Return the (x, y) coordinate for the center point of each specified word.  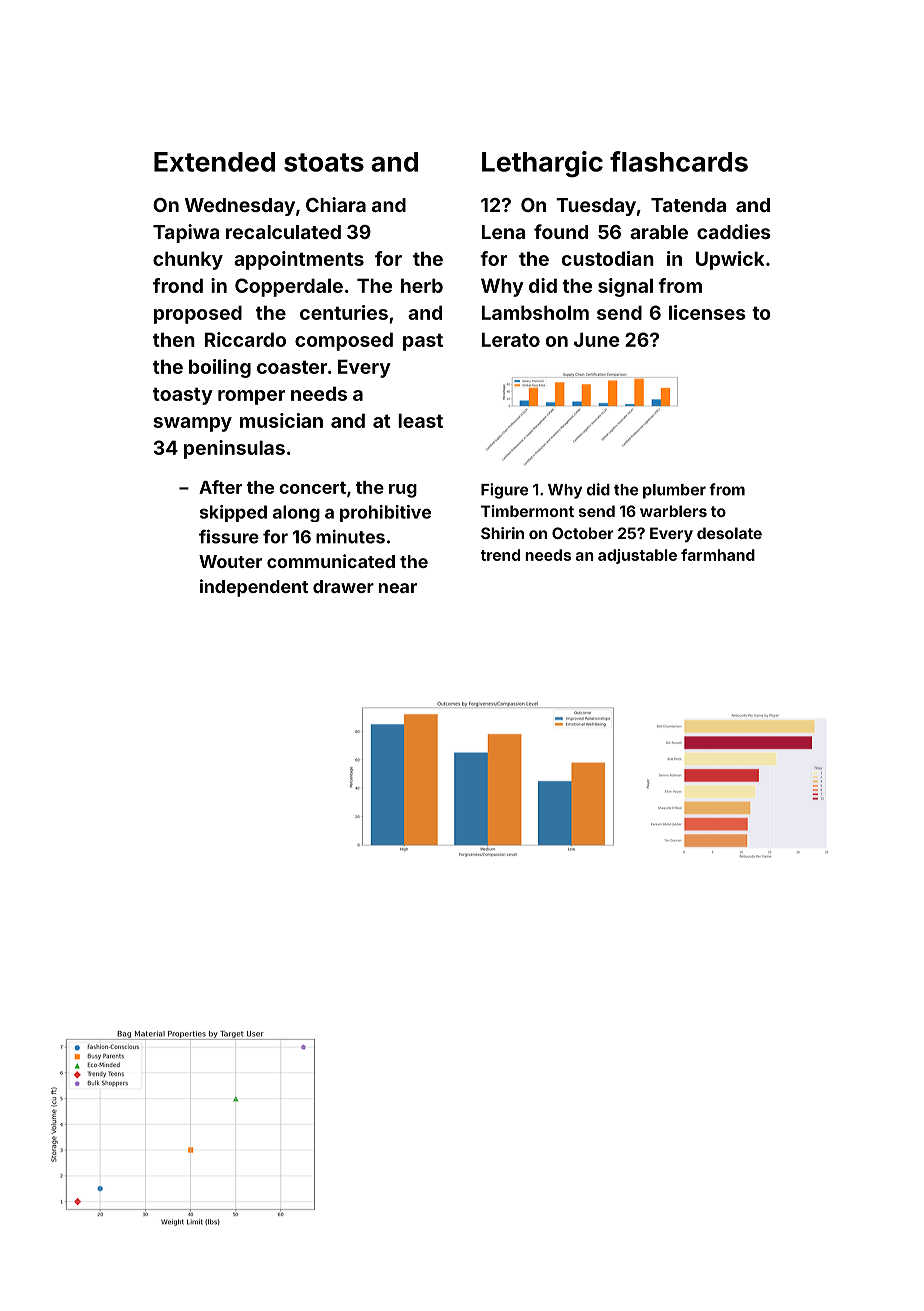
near (398, 588)
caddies (734, 231)
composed (344, 341)
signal (625, 287)
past (423, 342)
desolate (729, 533)
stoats (324, 162)
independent (254, 588)
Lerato (511, 339)
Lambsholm (535, 312)
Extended (214, 162)
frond (178, 285)
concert (312, 488)
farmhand (718, 555)
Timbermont (527, 511)
